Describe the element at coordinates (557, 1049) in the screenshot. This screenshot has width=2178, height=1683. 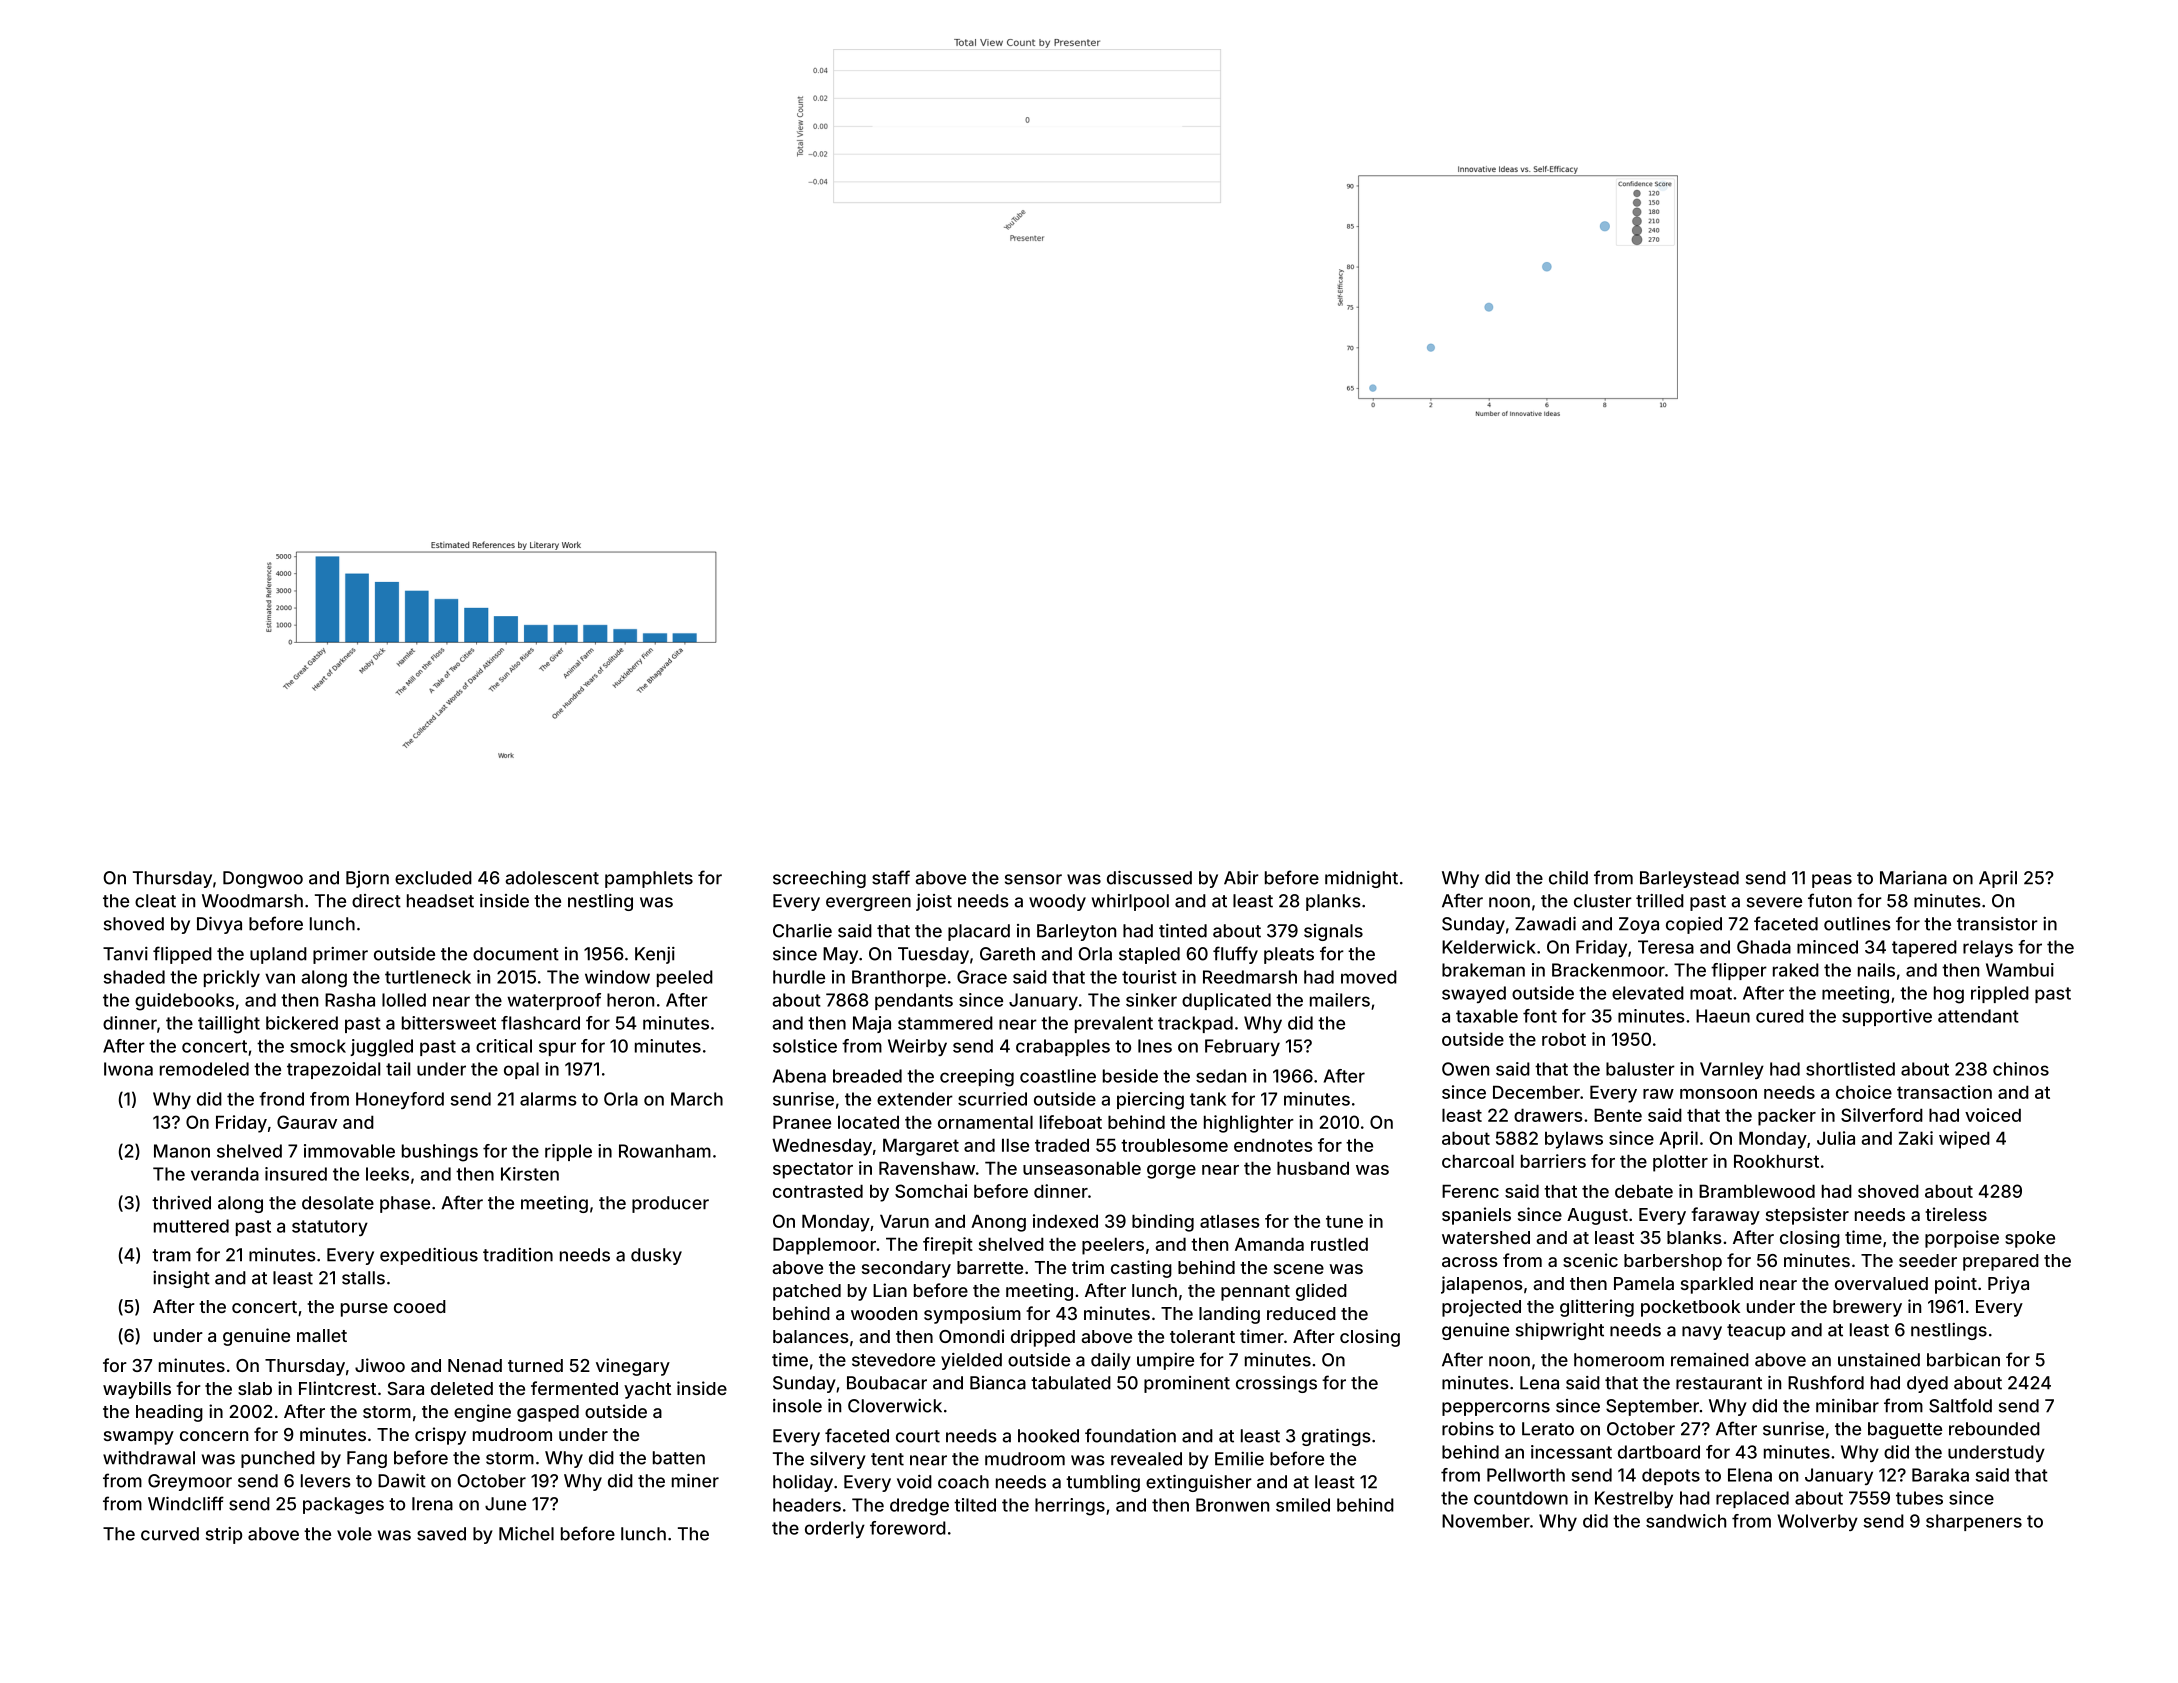
I see `spur` at that location.
